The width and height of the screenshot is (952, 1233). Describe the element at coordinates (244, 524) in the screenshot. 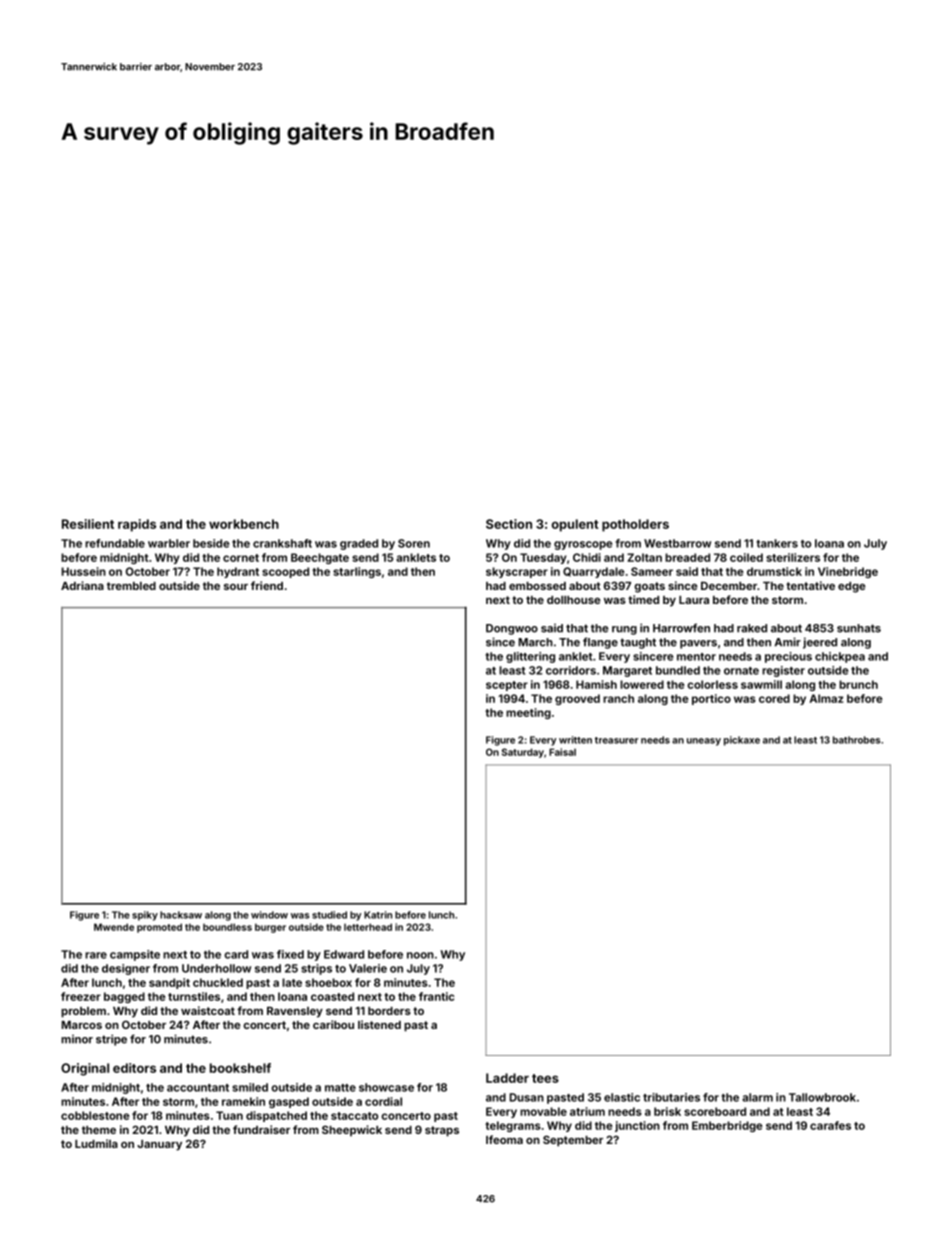

I see `workbench` at that location.
